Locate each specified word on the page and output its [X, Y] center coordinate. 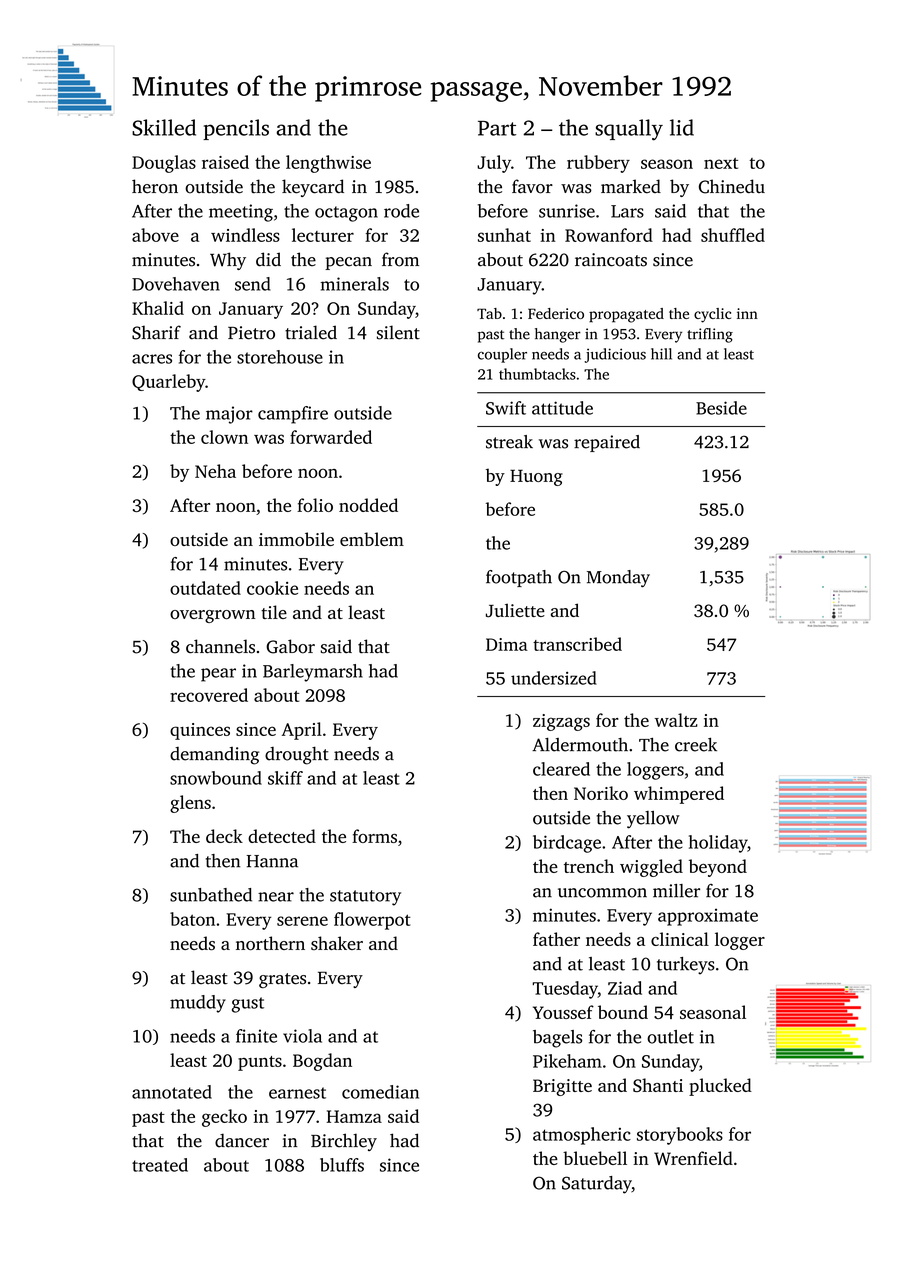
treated [160, 1165]
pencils [236, 129]
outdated [205, 588]
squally [629, 130]
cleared [561, 769]
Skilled [164, 127]
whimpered [679, 795]
